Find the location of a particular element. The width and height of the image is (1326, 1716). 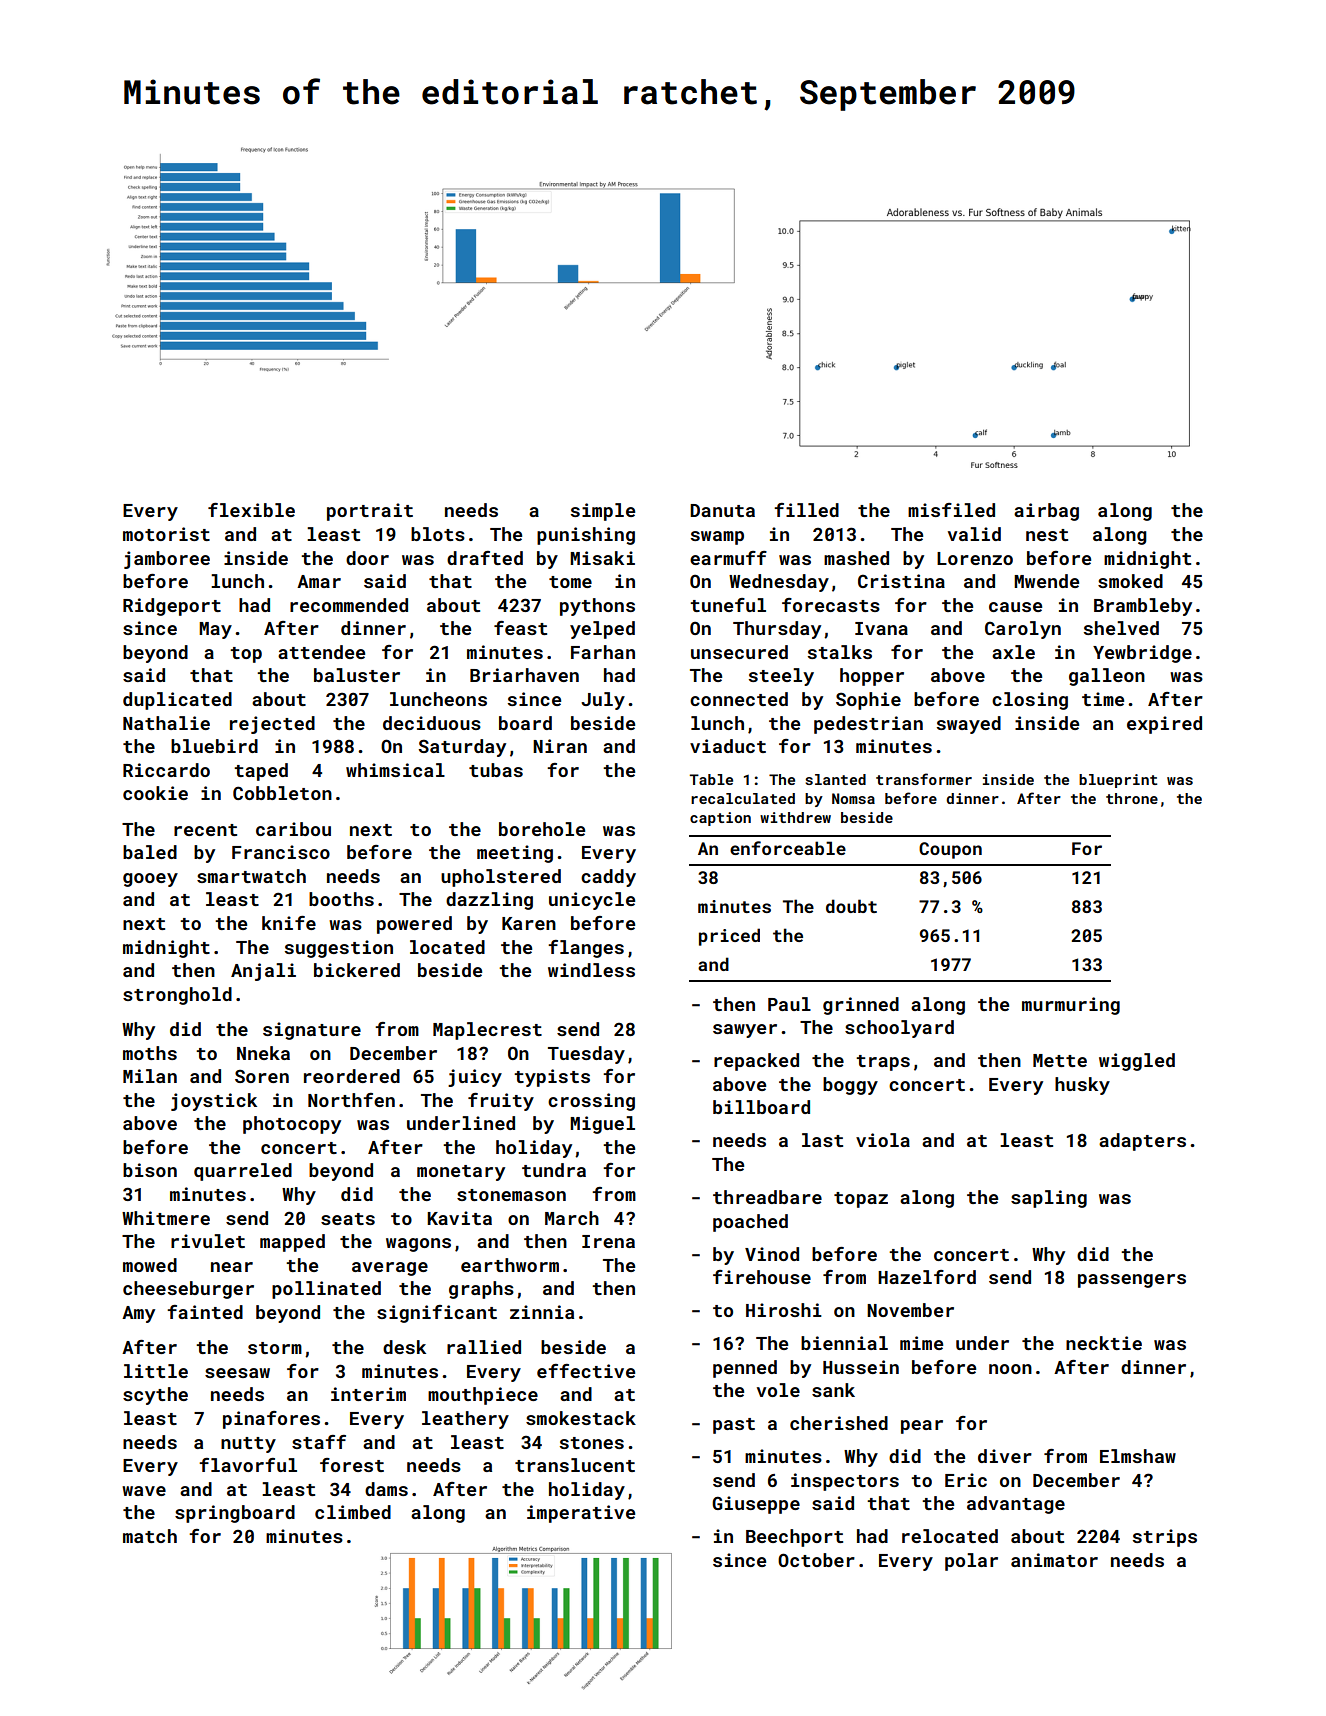

adapters is located at coordinates (1142, 1142).
